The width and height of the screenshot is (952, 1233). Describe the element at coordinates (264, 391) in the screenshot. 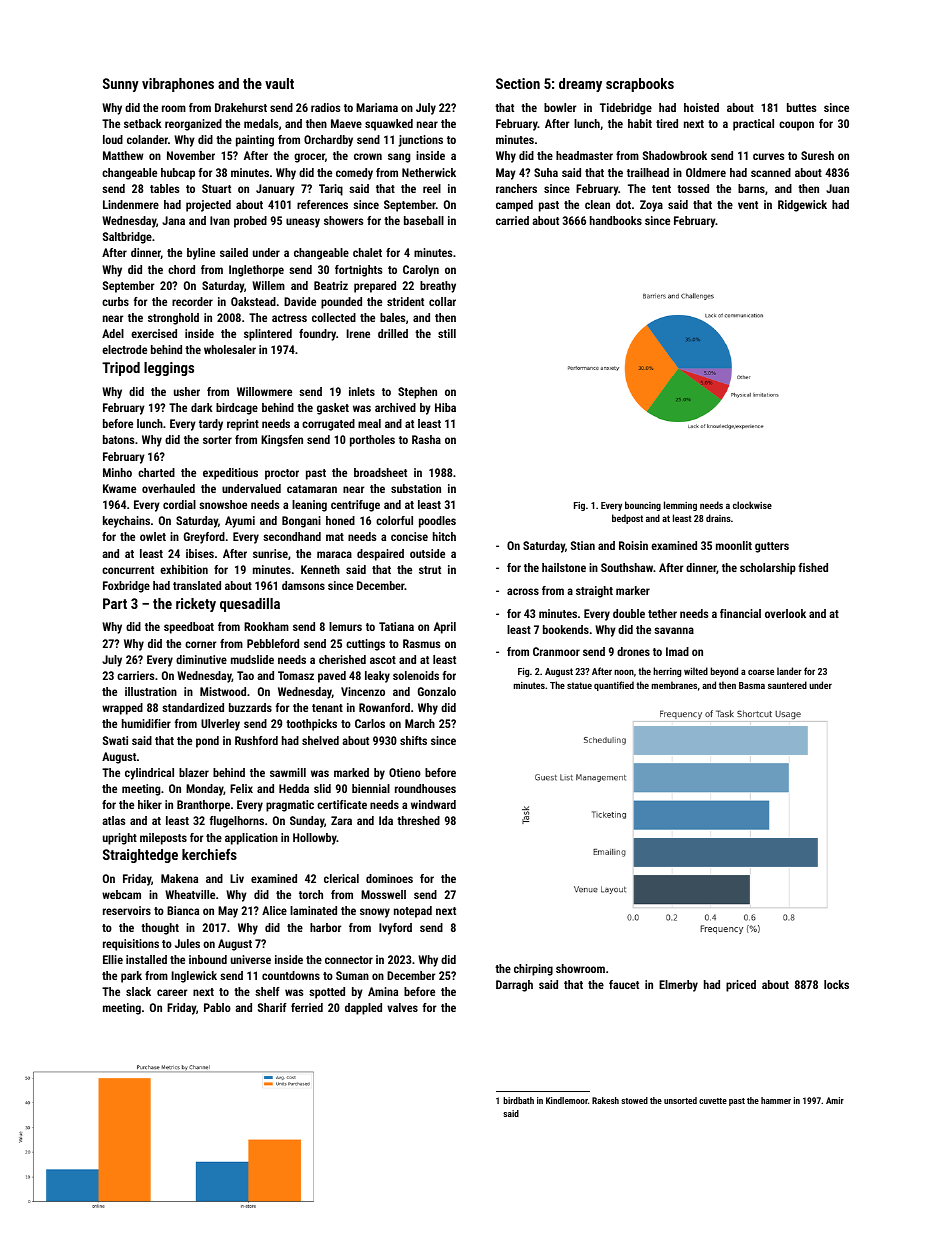

I see `Willowmere` at that location.
